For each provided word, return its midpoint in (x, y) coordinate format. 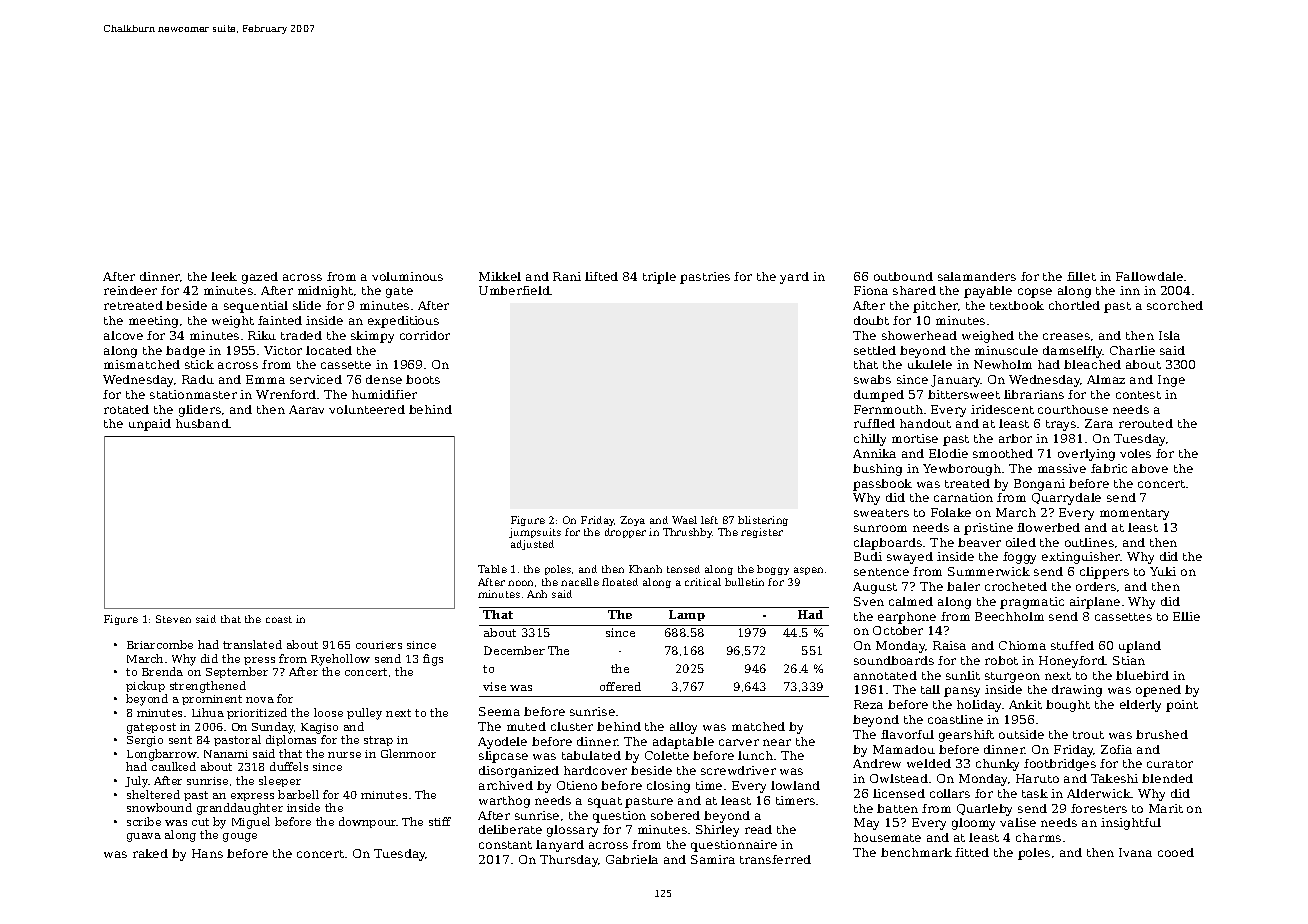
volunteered (367, 409)
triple (659, 278)
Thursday (569, 861)
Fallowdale (1149, 276)
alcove (123, 335)
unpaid (150, 425)
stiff (440, 821)
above (1150, 468)
